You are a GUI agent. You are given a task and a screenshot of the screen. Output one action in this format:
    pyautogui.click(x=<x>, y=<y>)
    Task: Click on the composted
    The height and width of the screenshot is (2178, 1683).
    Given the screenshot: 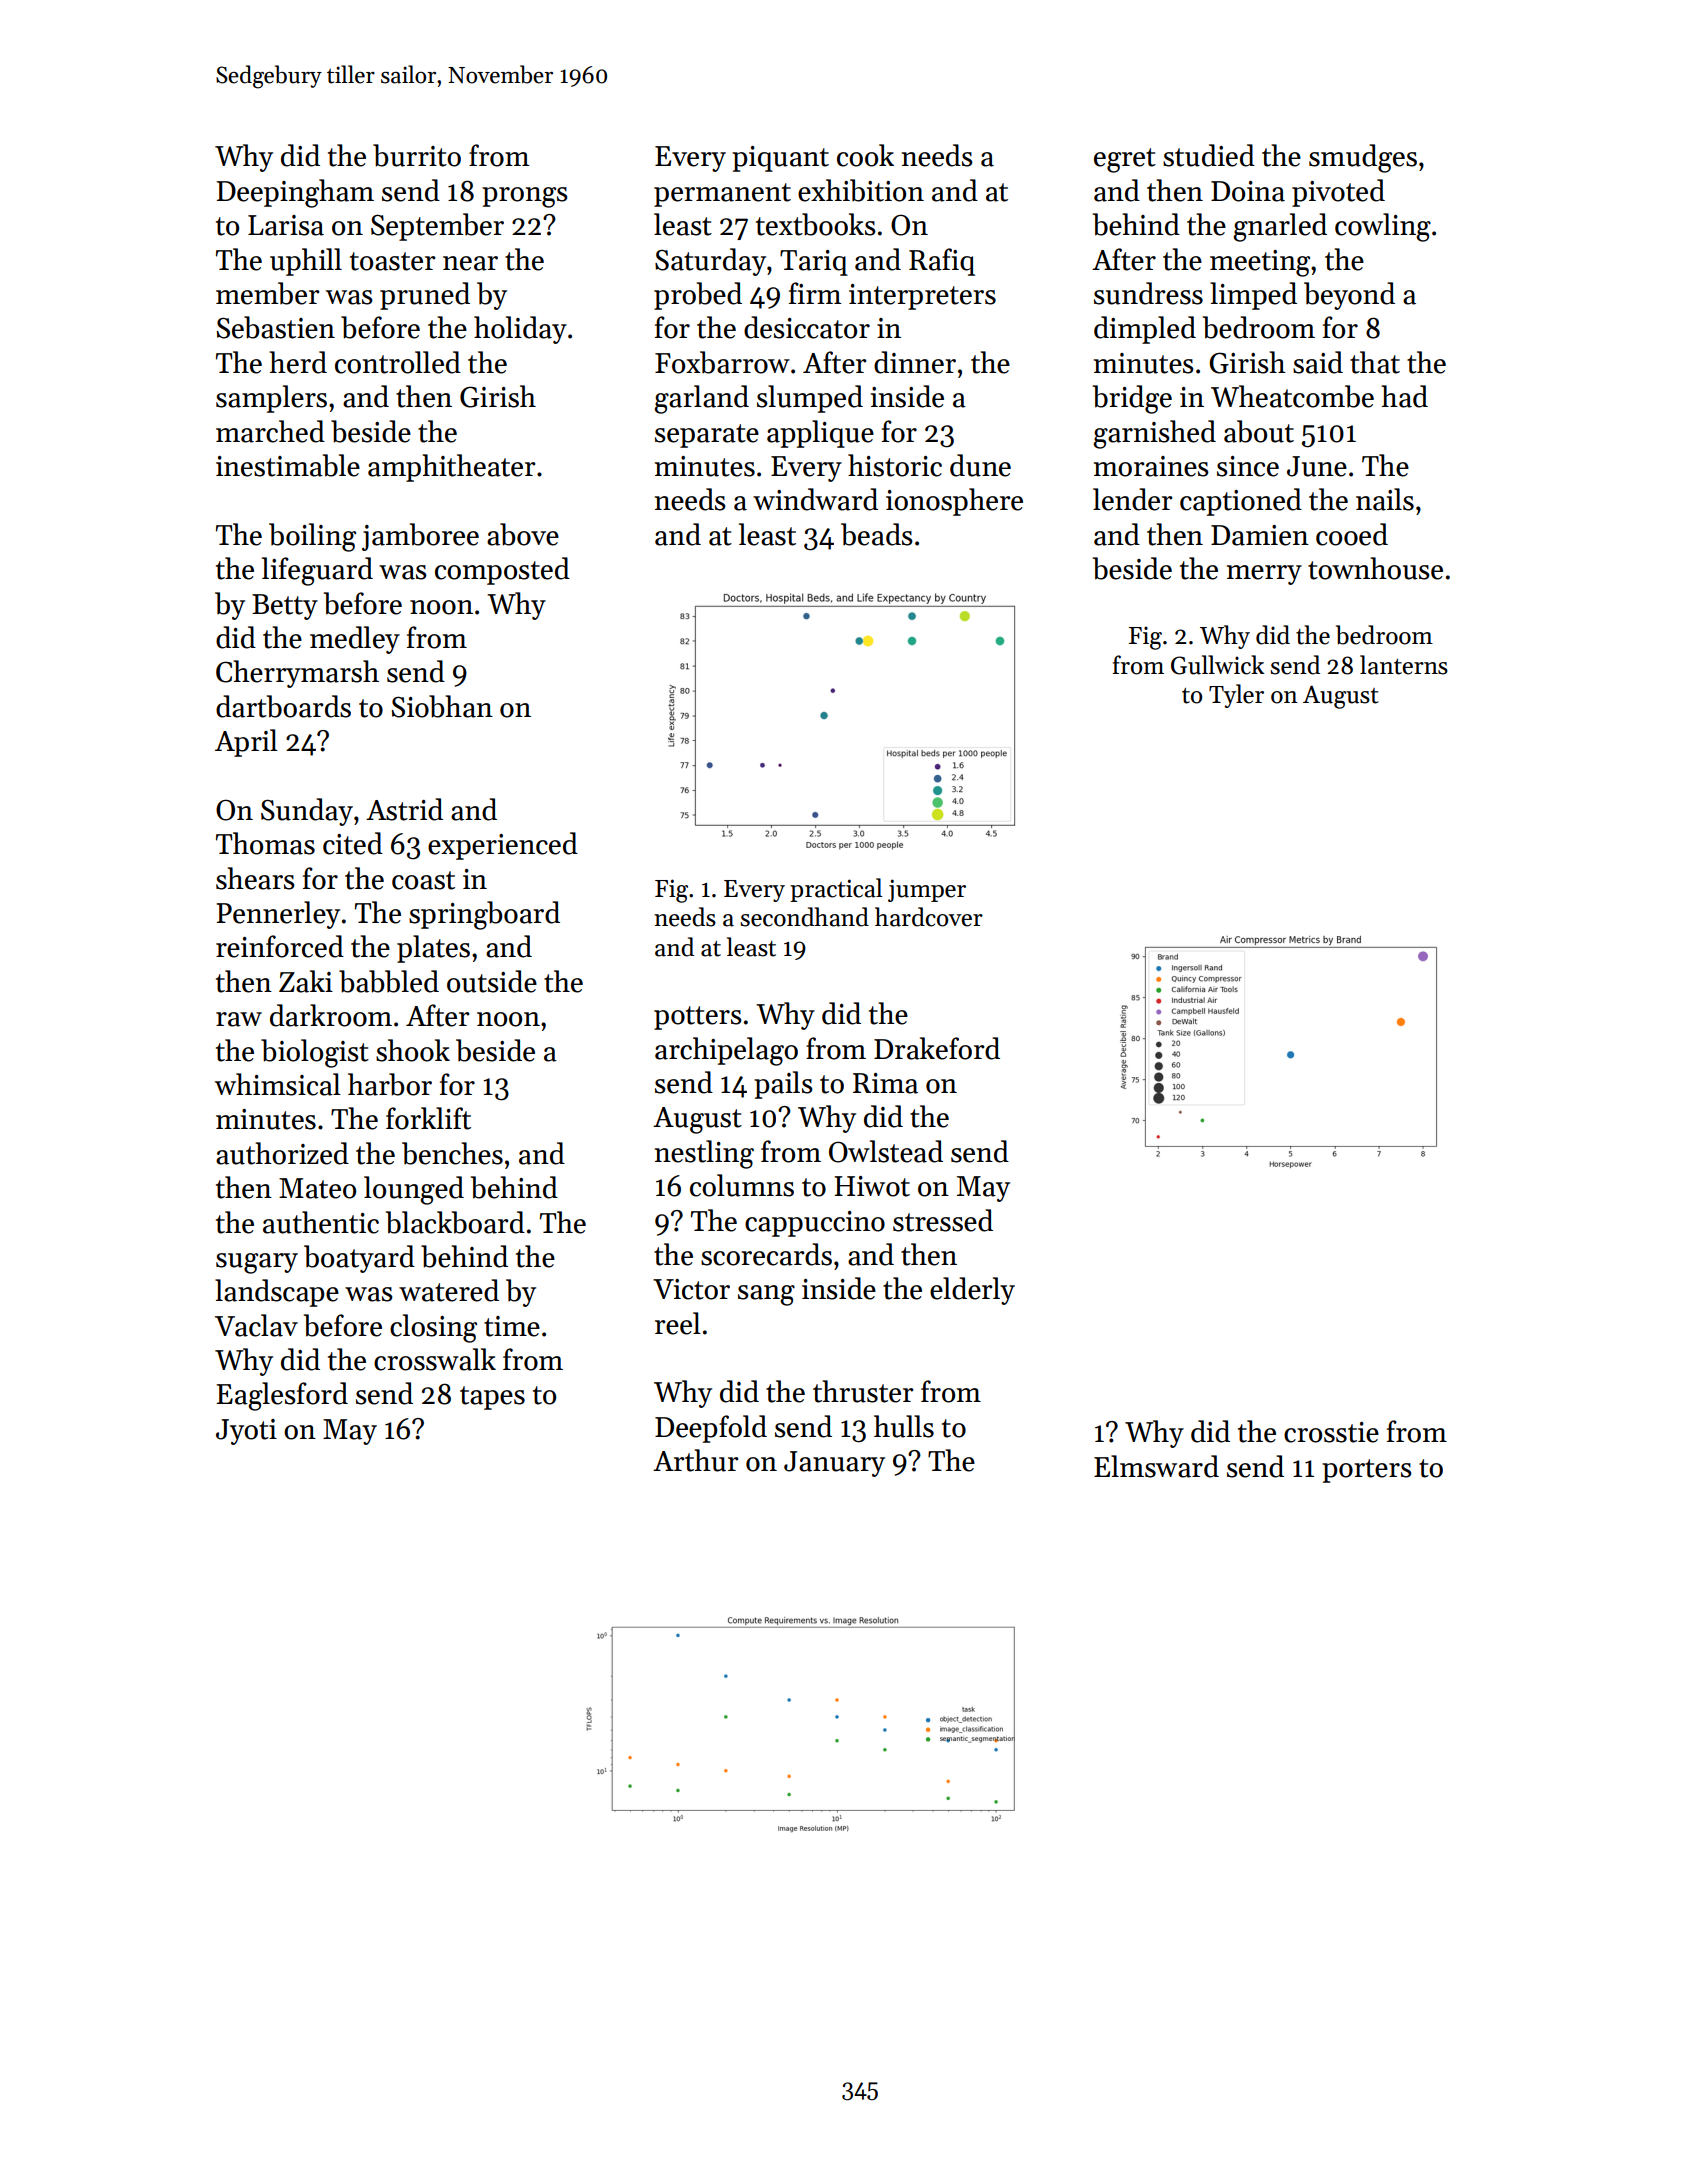 What is the action you would take?
    pyautogui.click(x=502, y=571)
